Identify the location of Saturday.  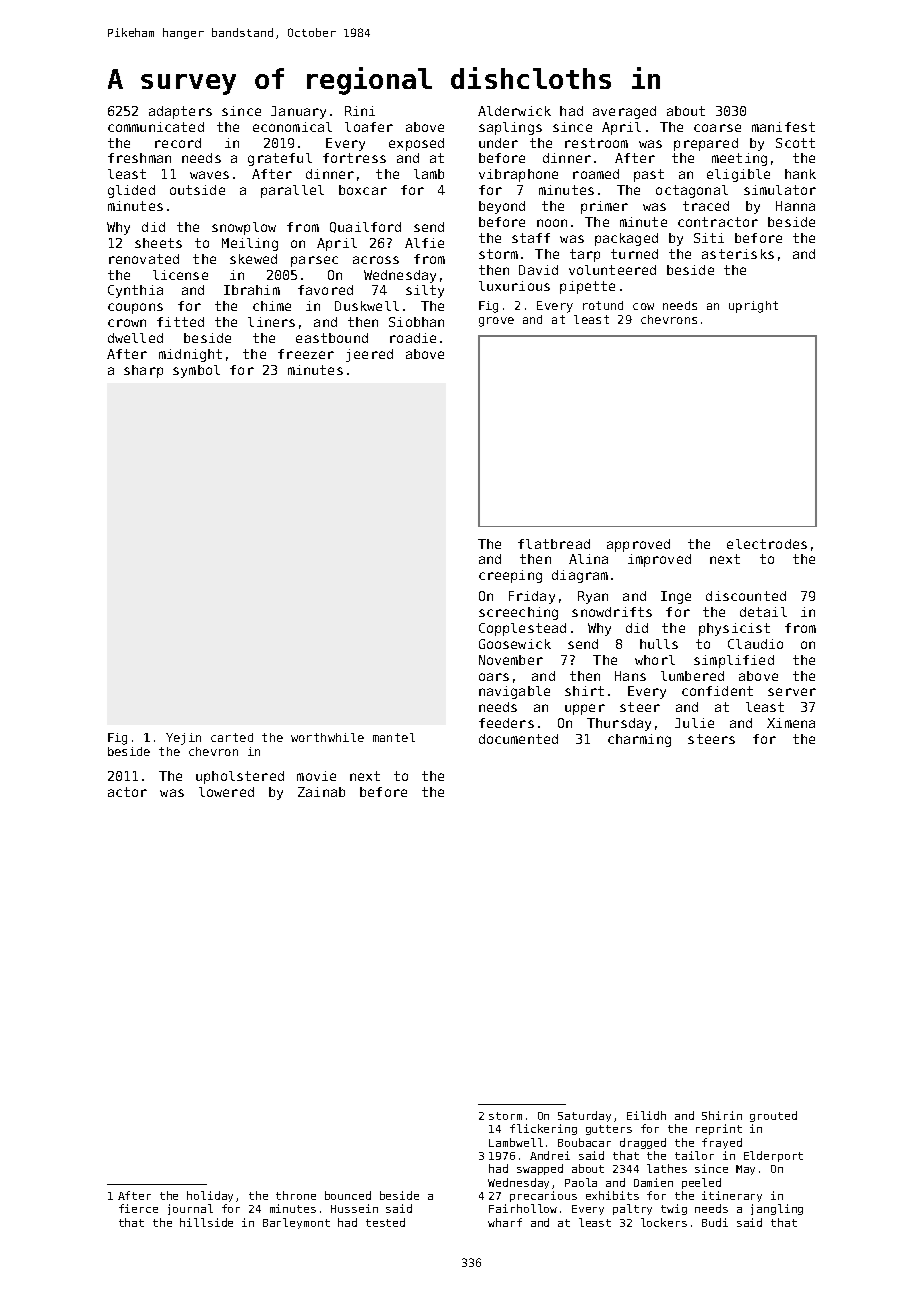
(584, 1116).
